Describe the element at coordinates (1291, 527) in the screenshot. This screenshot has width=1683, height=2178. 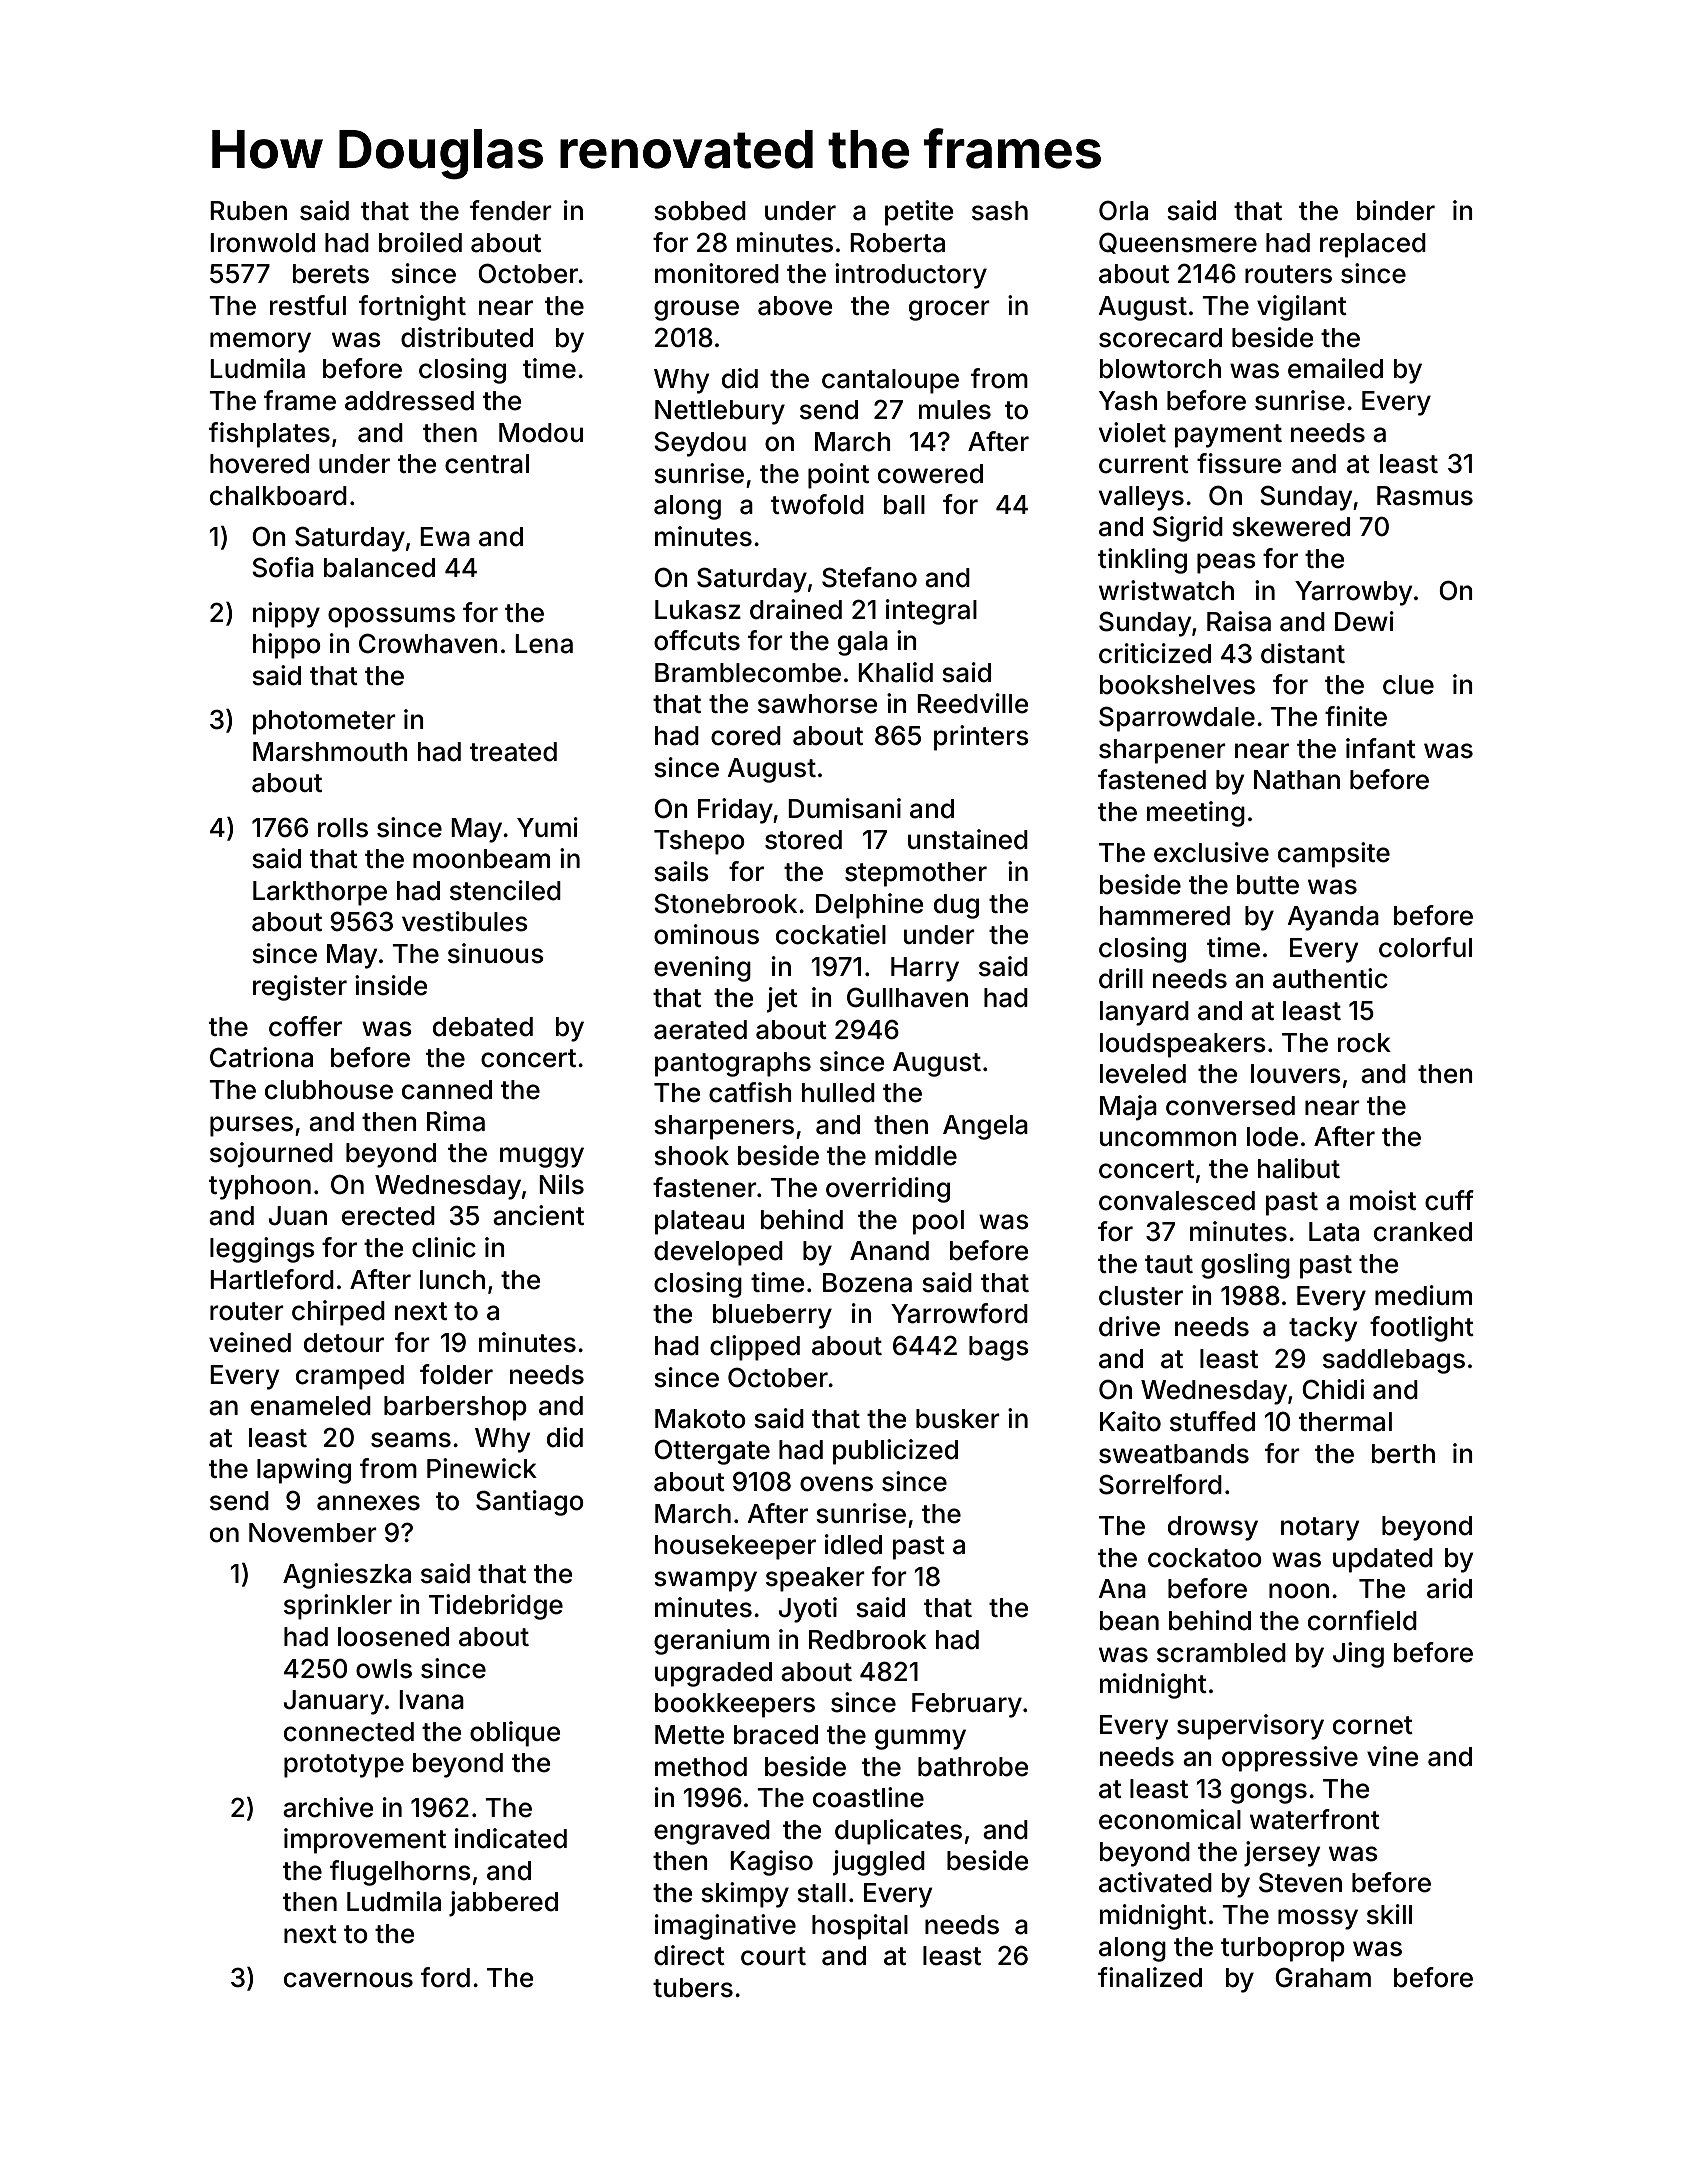
I see `skewered` at that location.
